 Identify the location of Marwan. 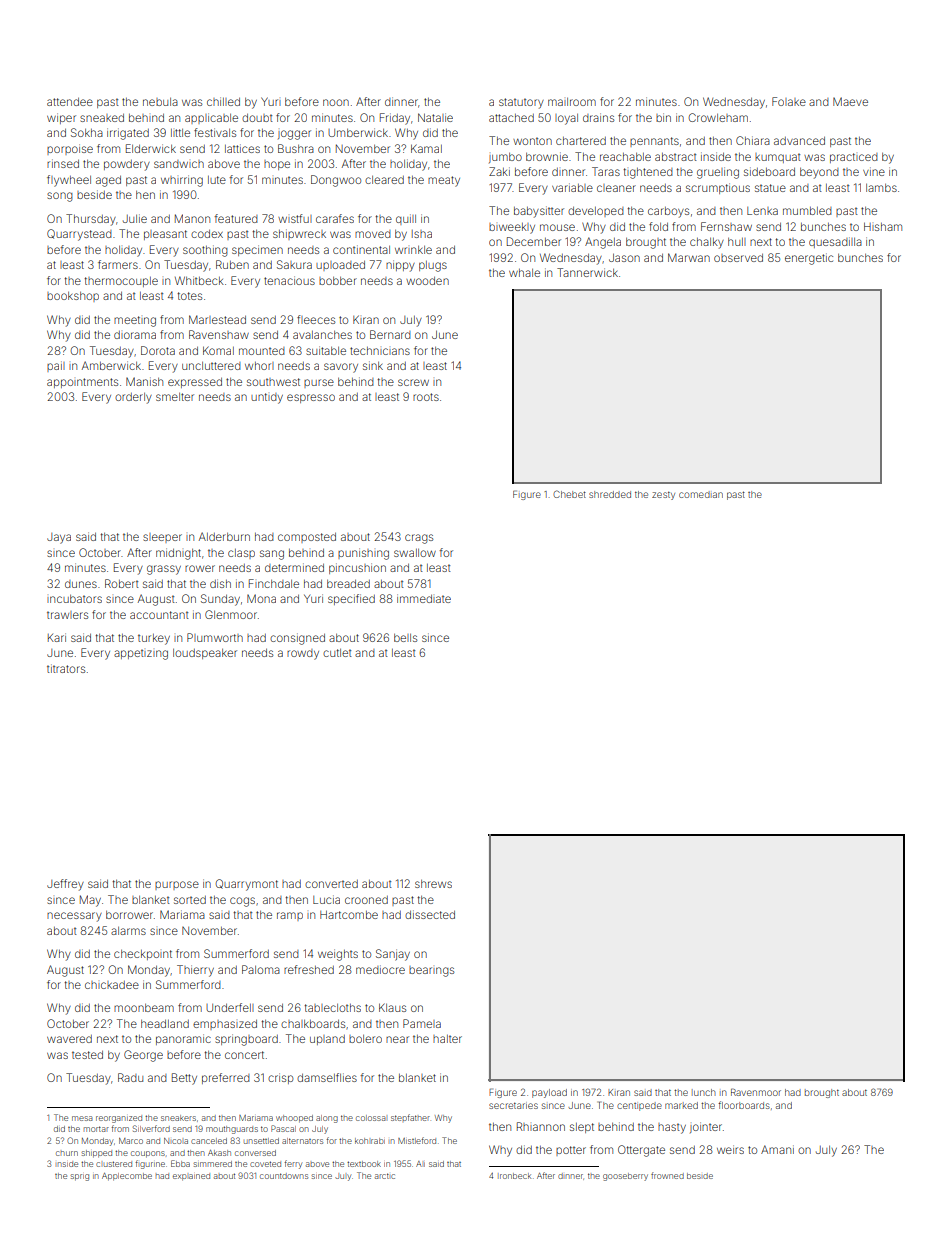
(689, 257).
